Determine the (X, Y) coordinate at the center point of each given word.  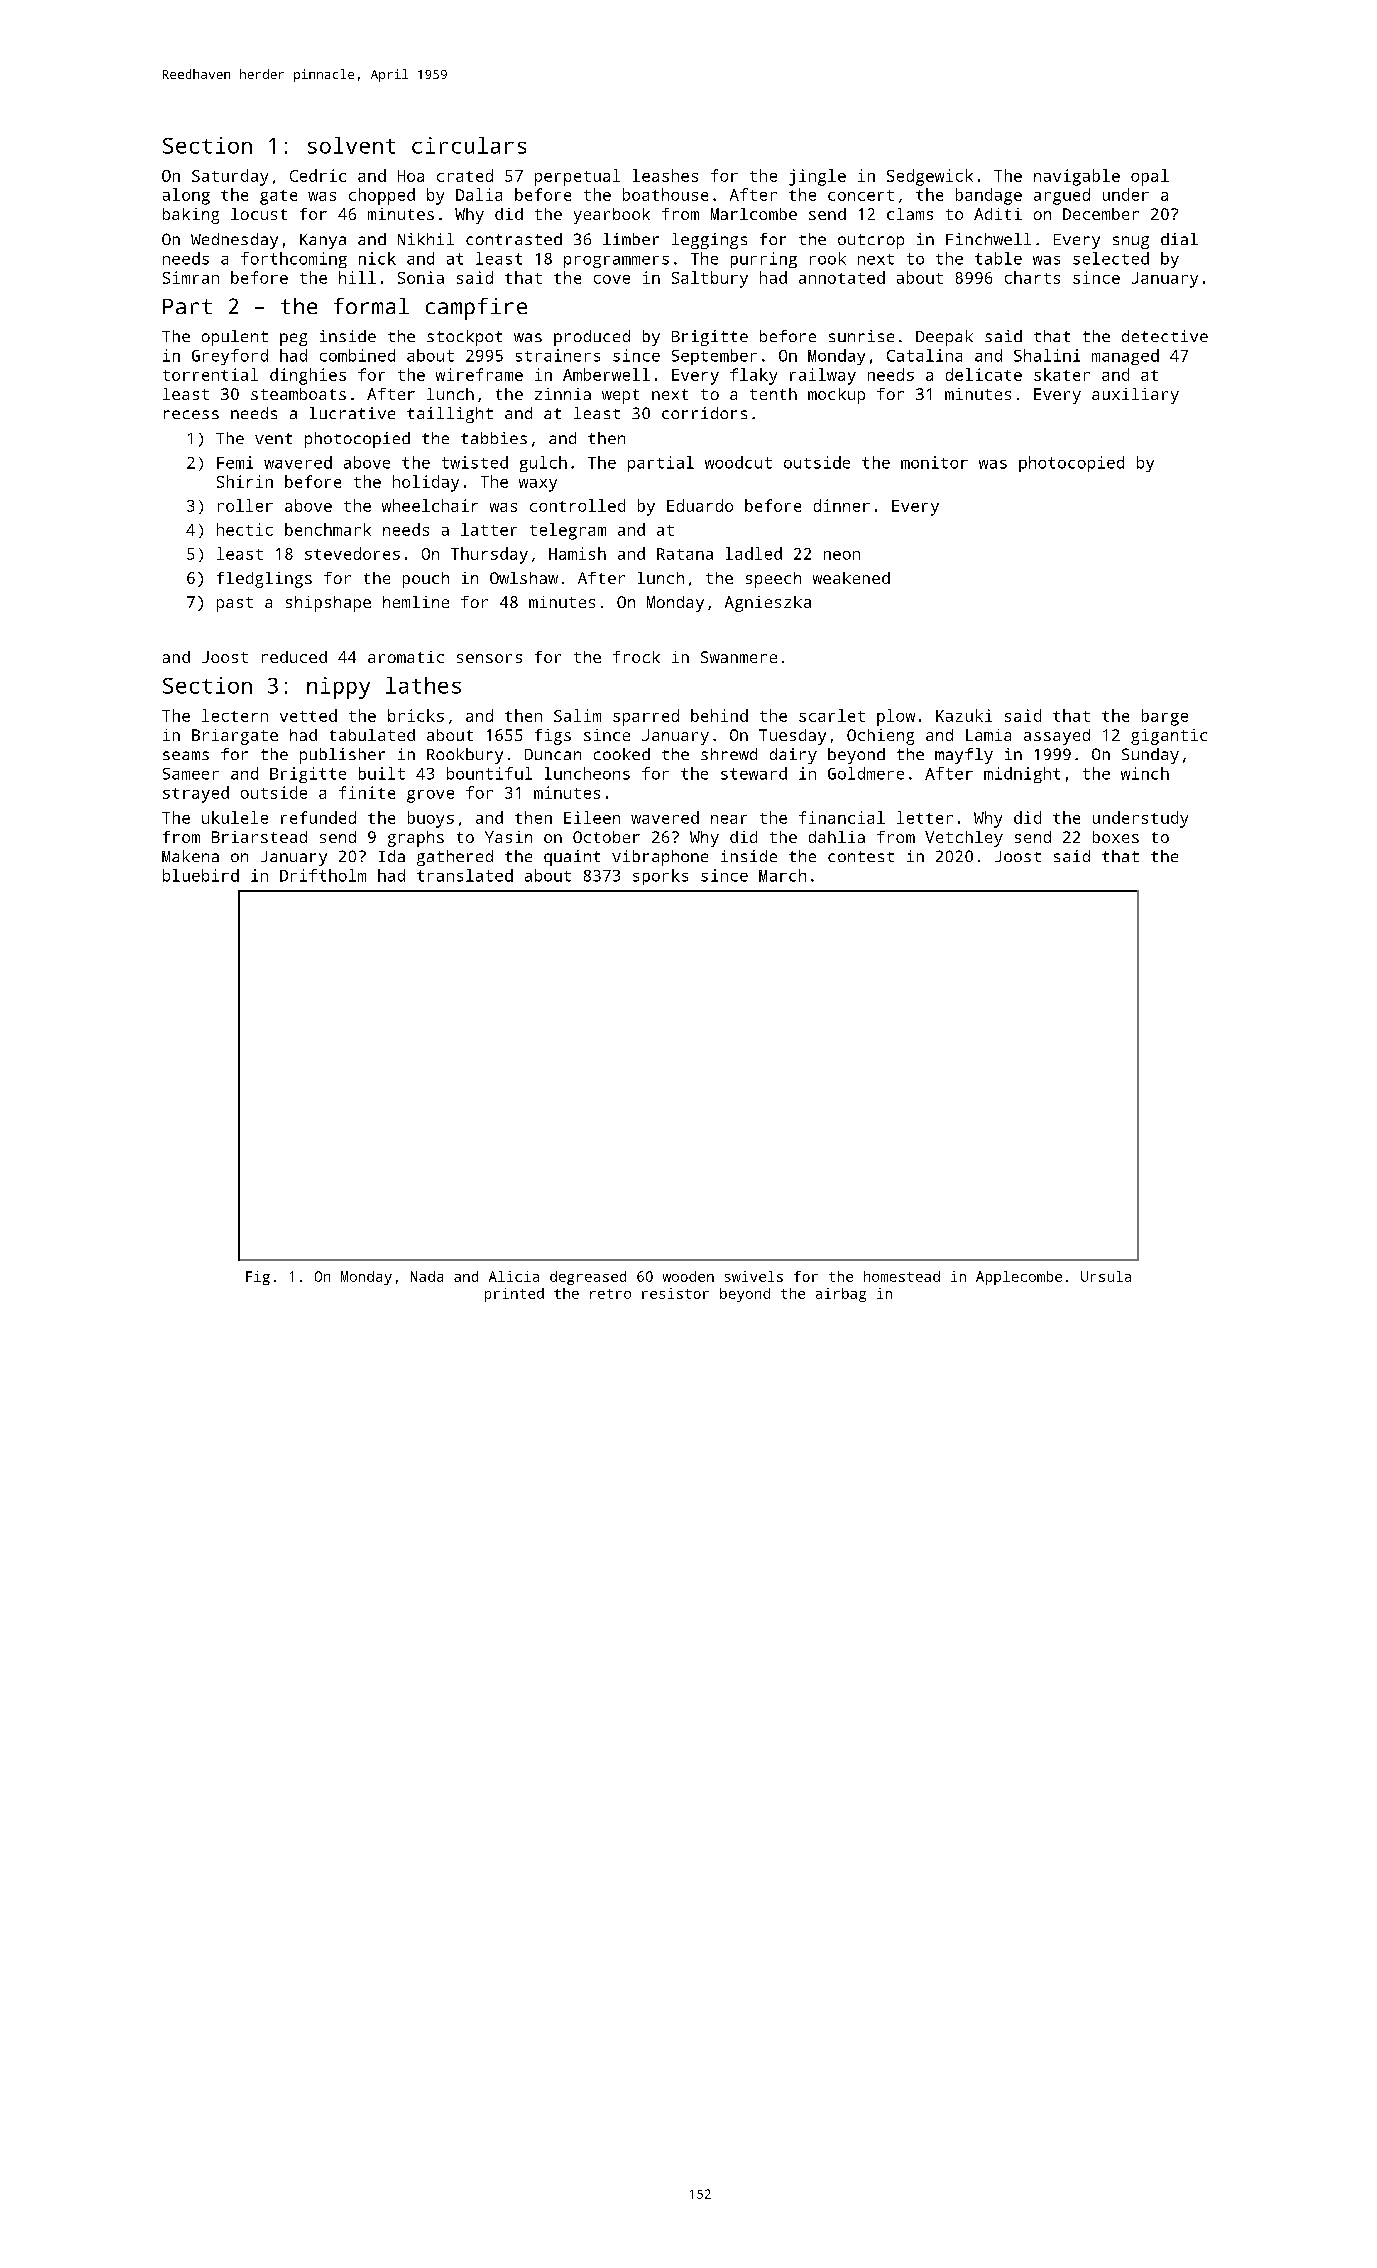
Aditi (998, 214)
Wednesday (234, 241)
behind (719, 715)
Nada (427, 1276)
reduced (294, 657)
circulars (469, 145)
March (782, 875)
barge (1165, 717)
